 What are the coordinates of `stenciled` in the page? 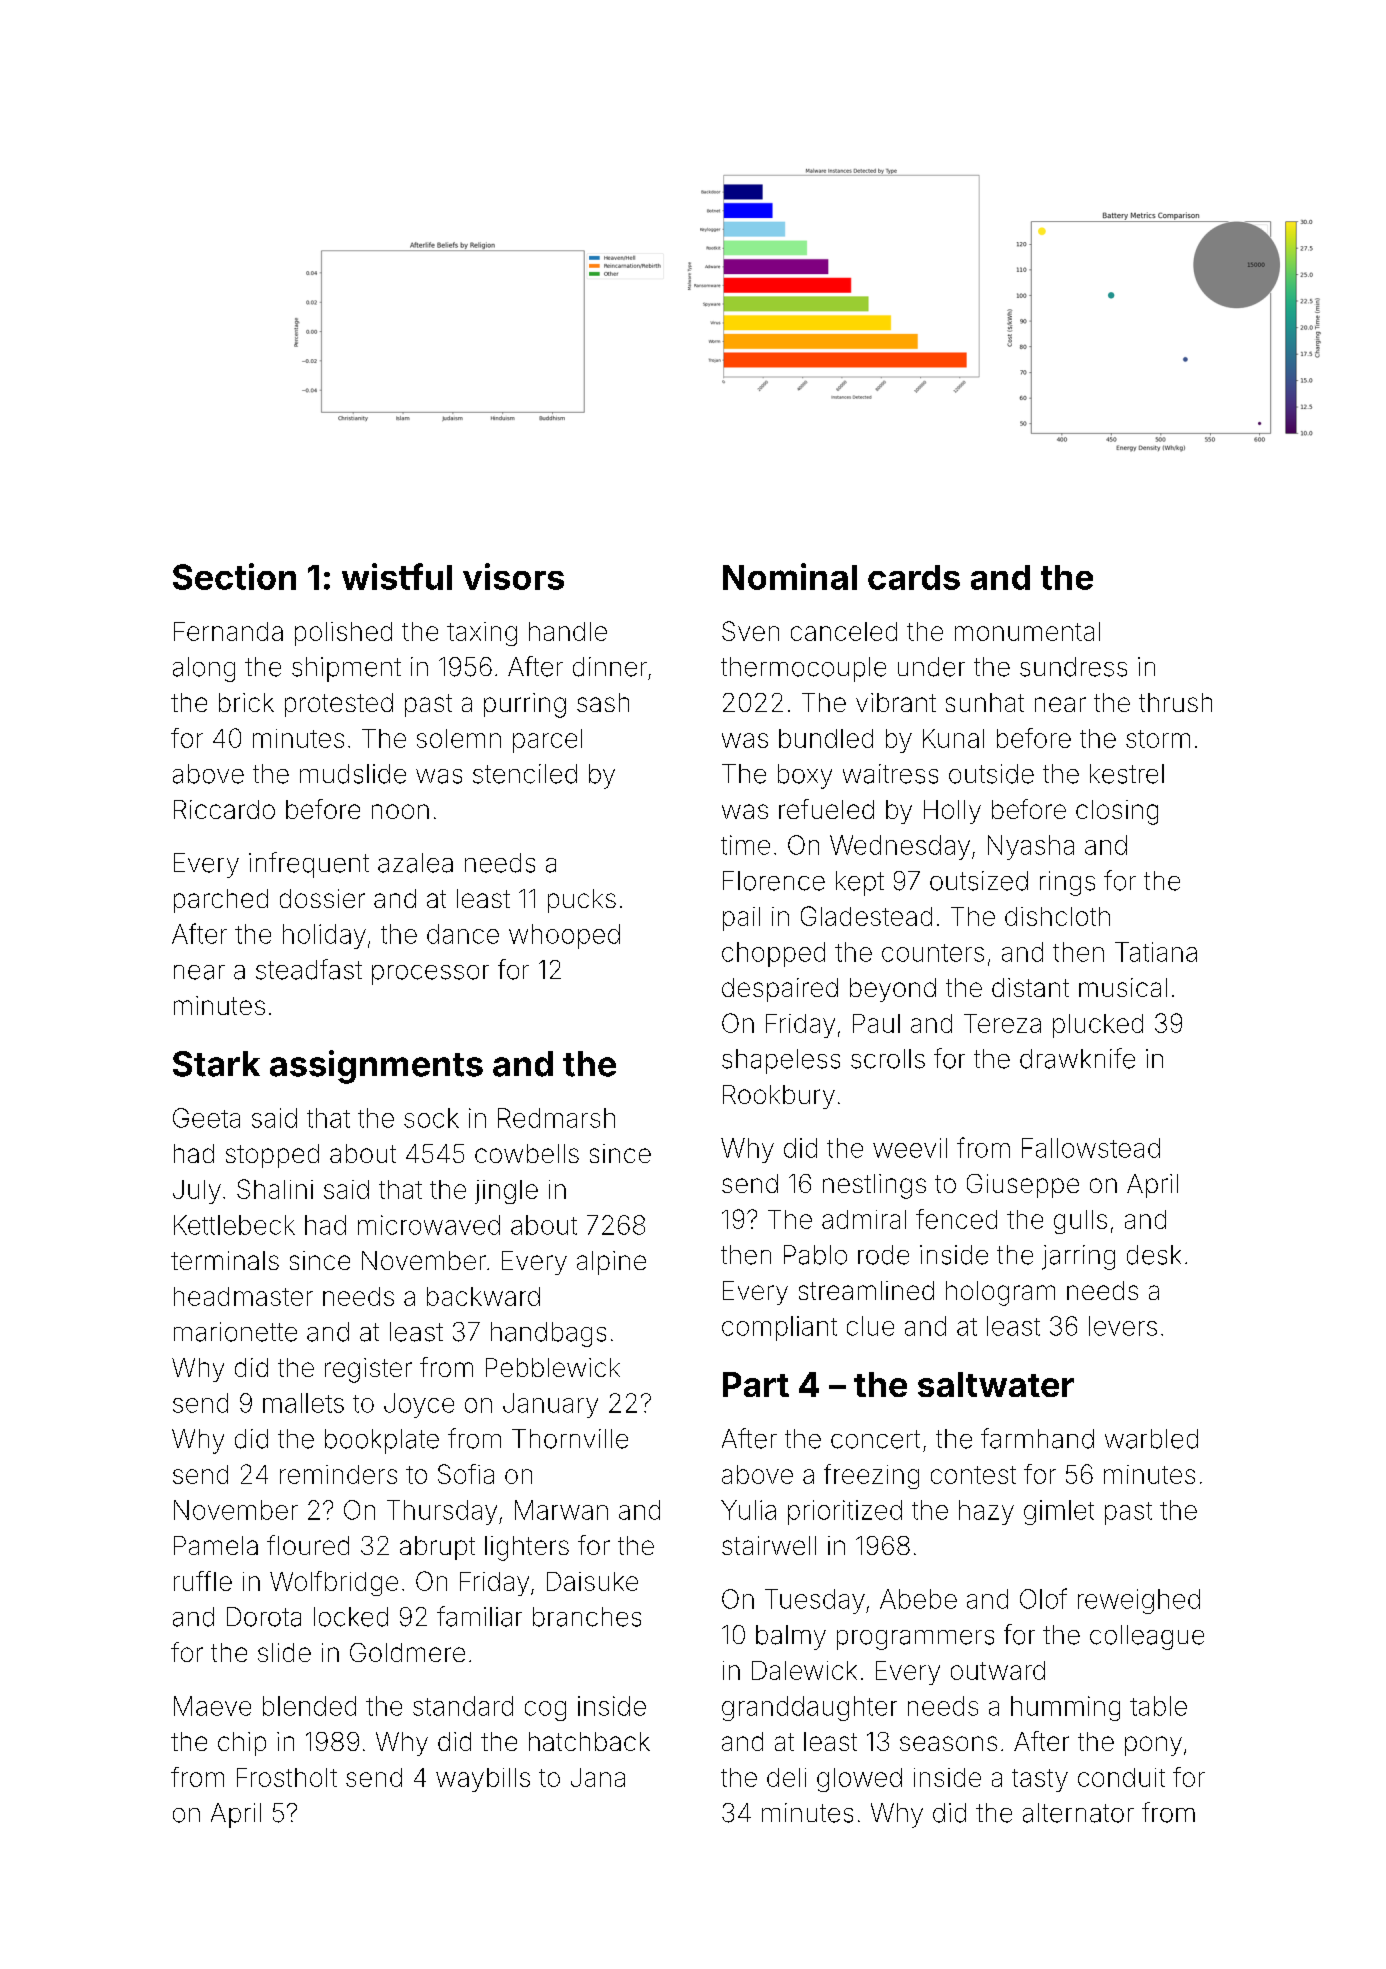 It's located at (525, 774).
